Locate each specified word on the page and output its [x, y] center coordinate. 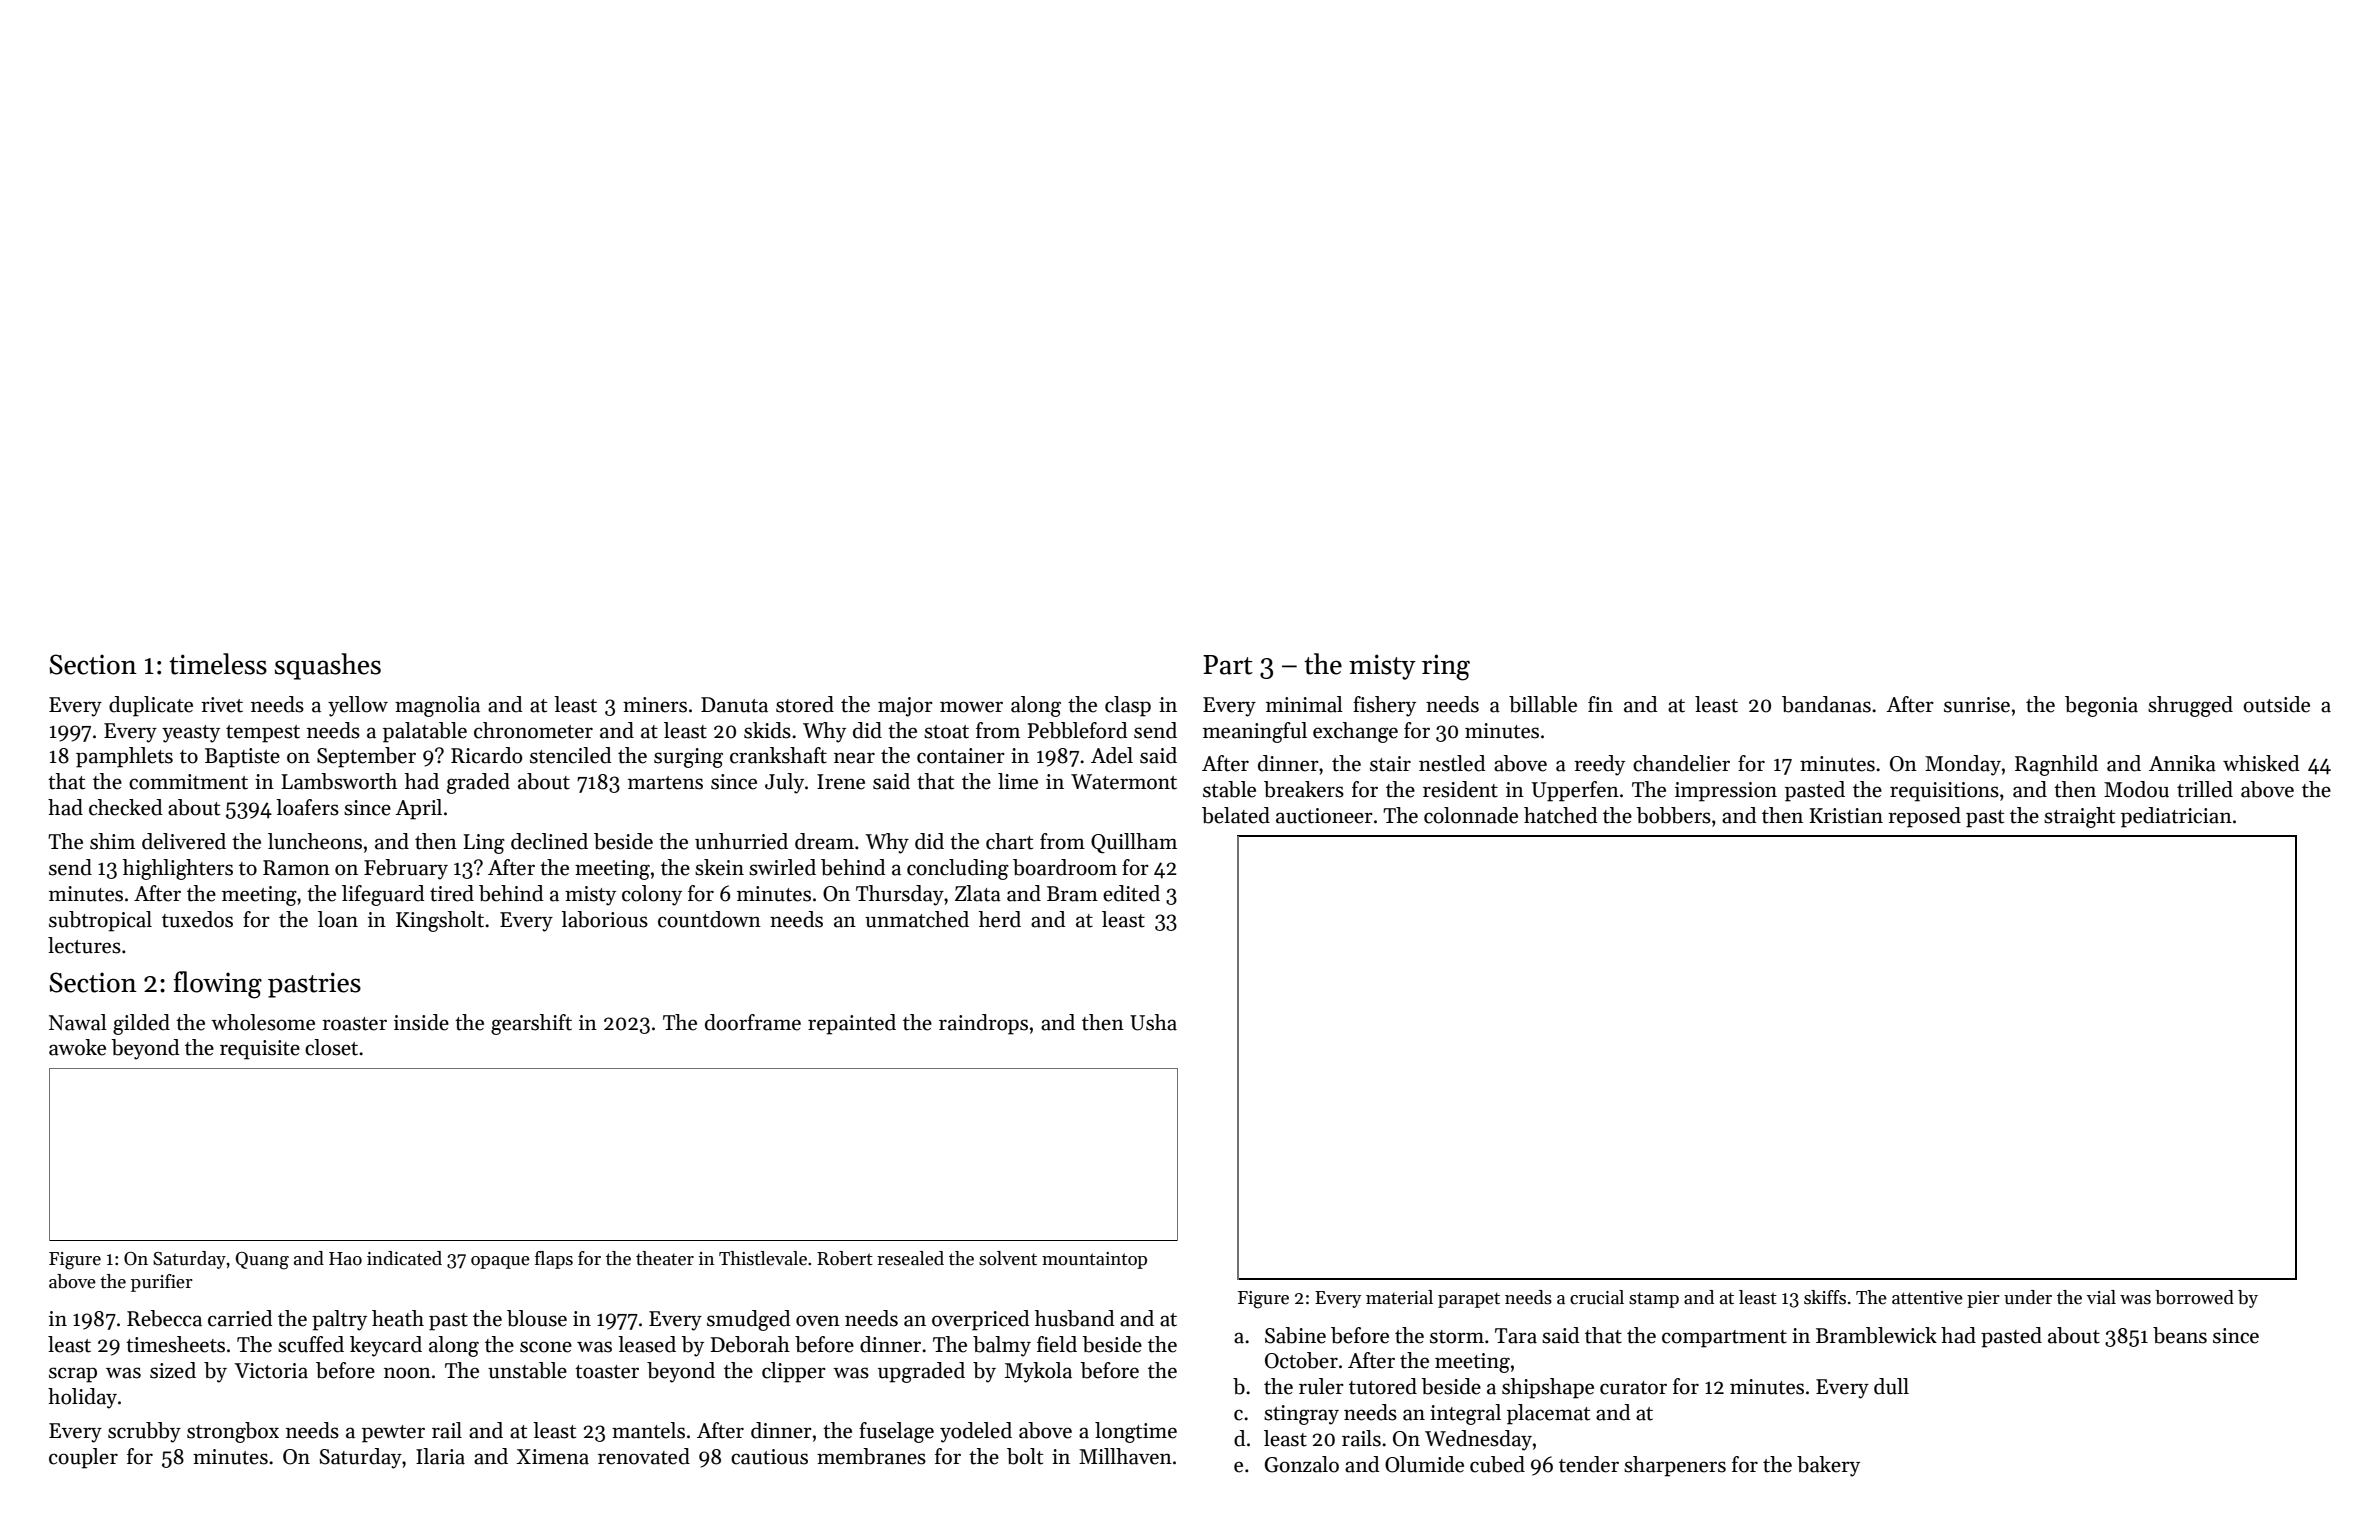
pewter [393, 1434]
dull [1891, 1386]
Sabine [1295, 1335]
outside [2276, 704]
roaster [354, 1024]
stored [805, 704]
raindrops [983, 1024]
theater [665, 1258]
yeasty [191, 734]
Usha [1153, 1022]
